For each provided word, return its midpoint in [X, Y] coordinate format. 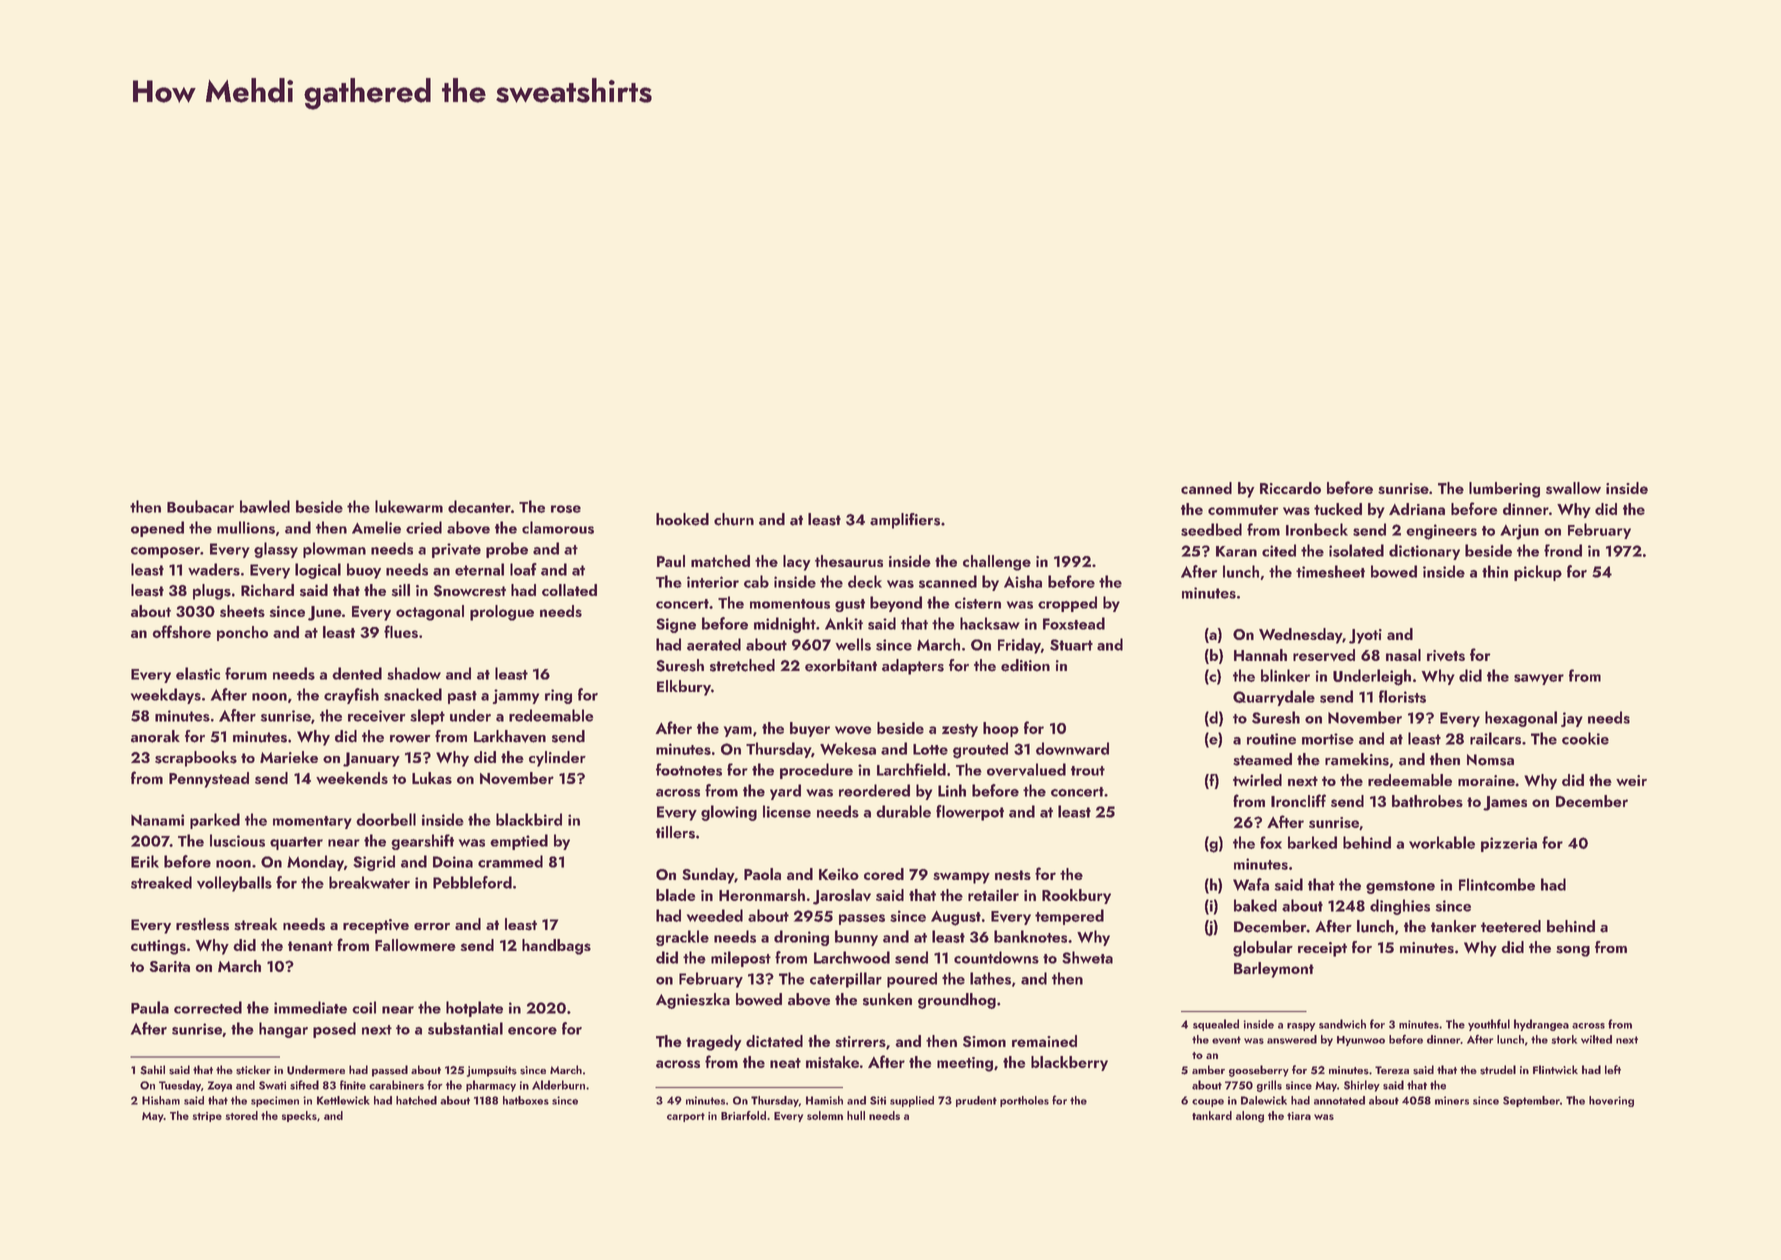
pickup [1538, 573]
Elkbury [684, 688]
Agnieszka [693, 1001]
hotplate [474, 1009]
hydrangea [1541, 1025]
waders [214, 569]
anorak [155, 736]
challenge [997, 563]
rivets [1446, 655]
